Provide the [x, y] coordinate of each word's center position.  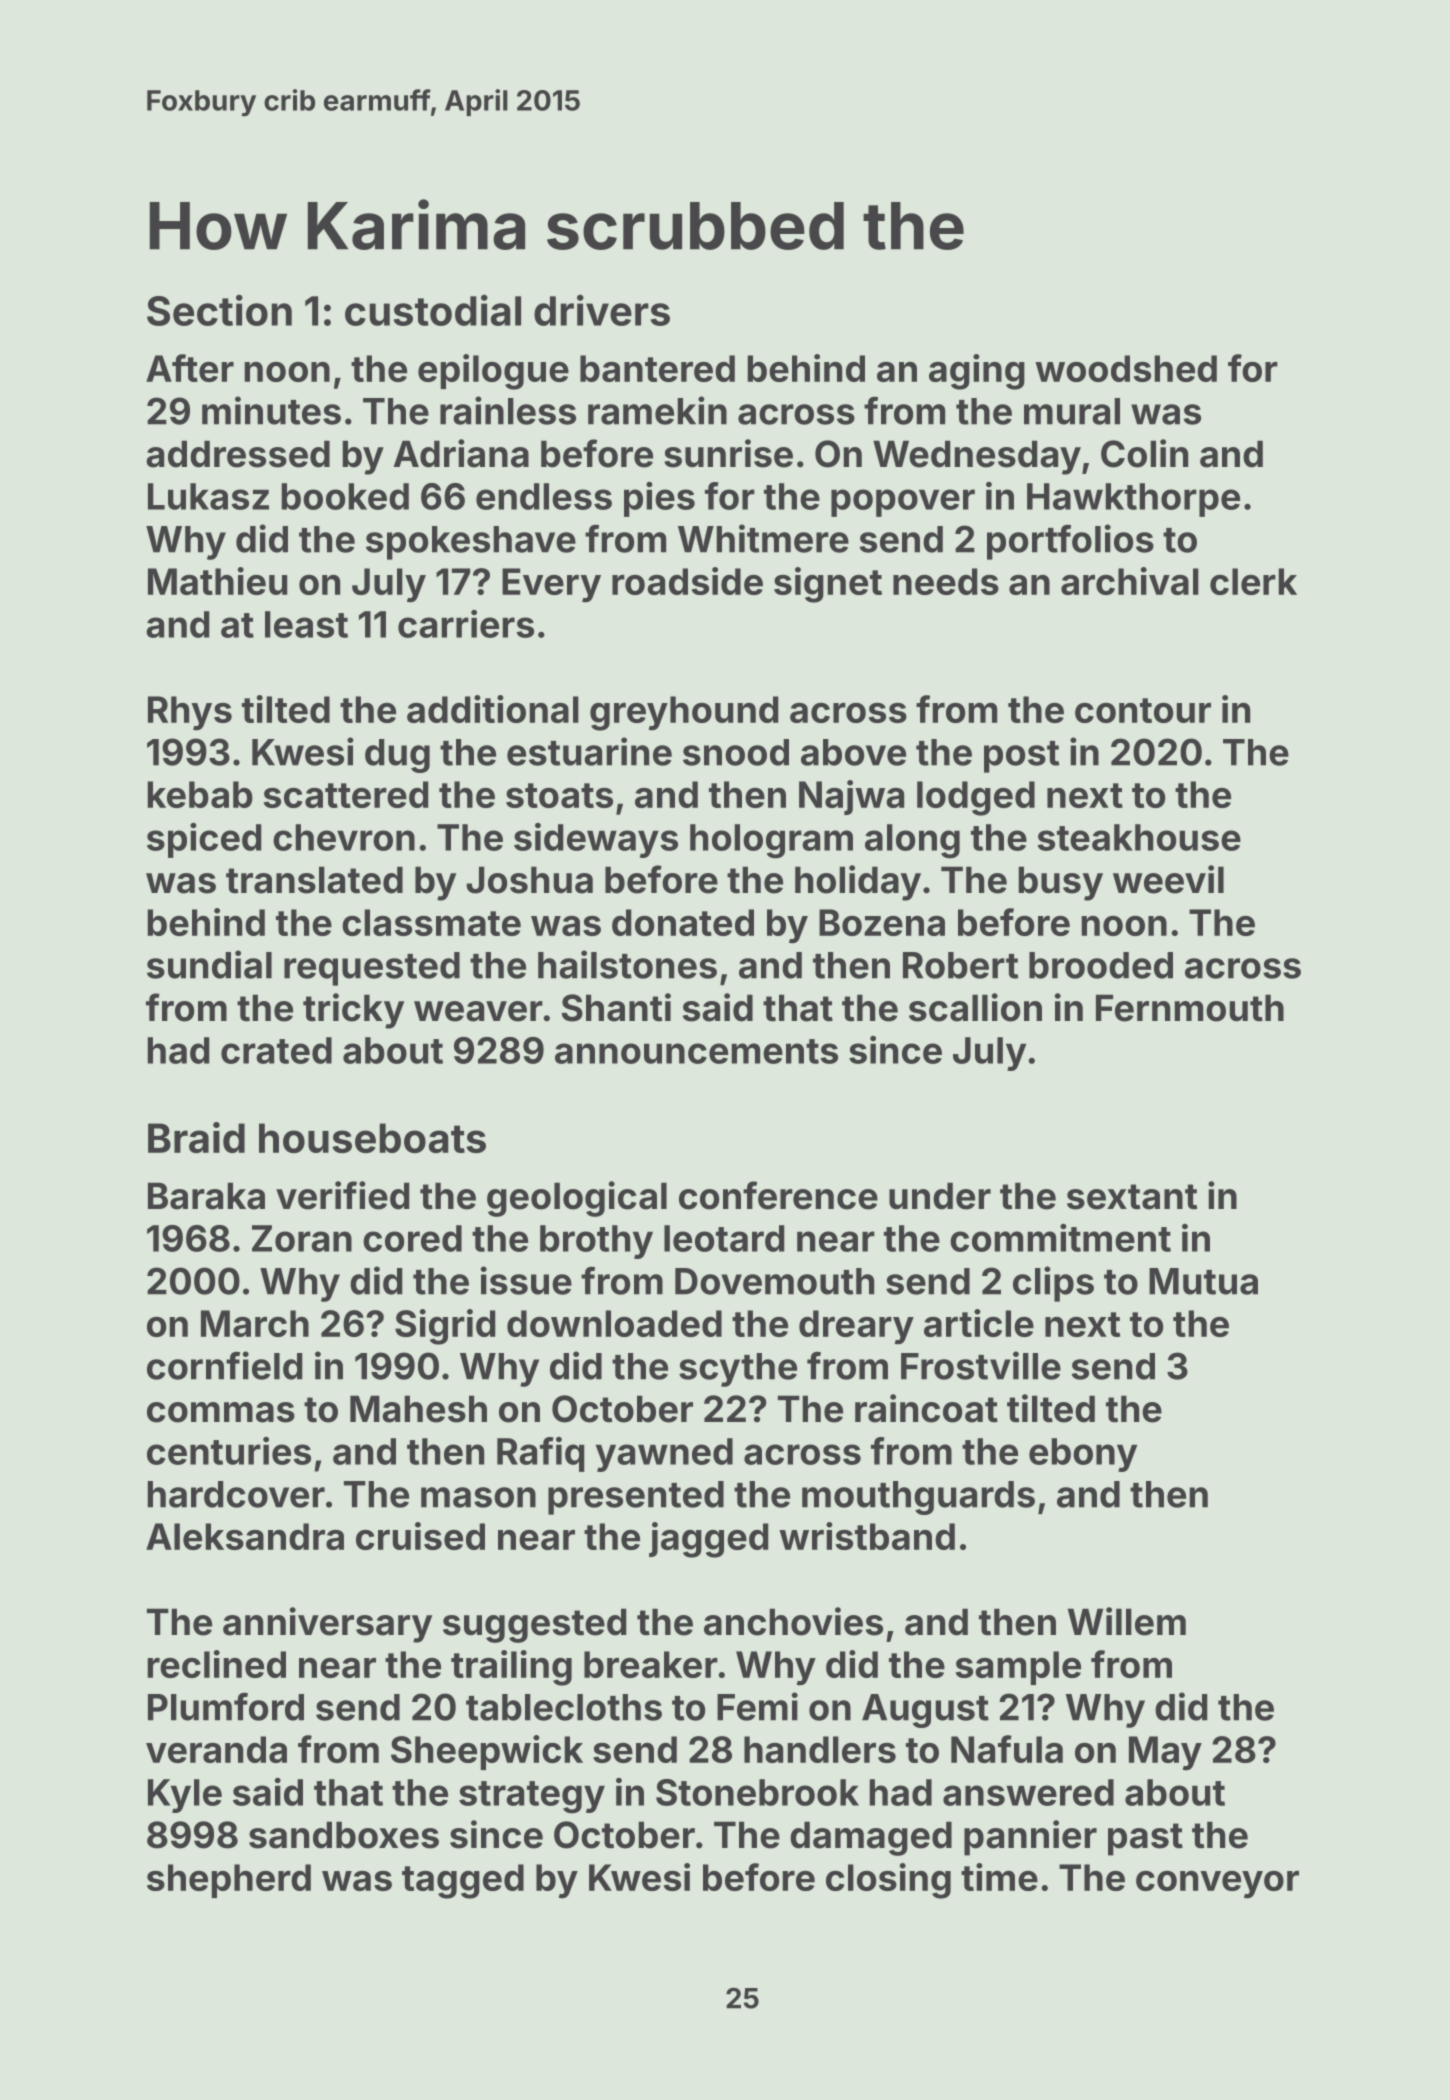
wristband [867, 1536]
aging [977, 372]
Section [219, 310]
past [1145, 1839]
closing [888, 1881]
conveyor [1217, 1885]
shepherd [229, 1881]
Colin [1144, 453]
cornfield [225, 1365]
